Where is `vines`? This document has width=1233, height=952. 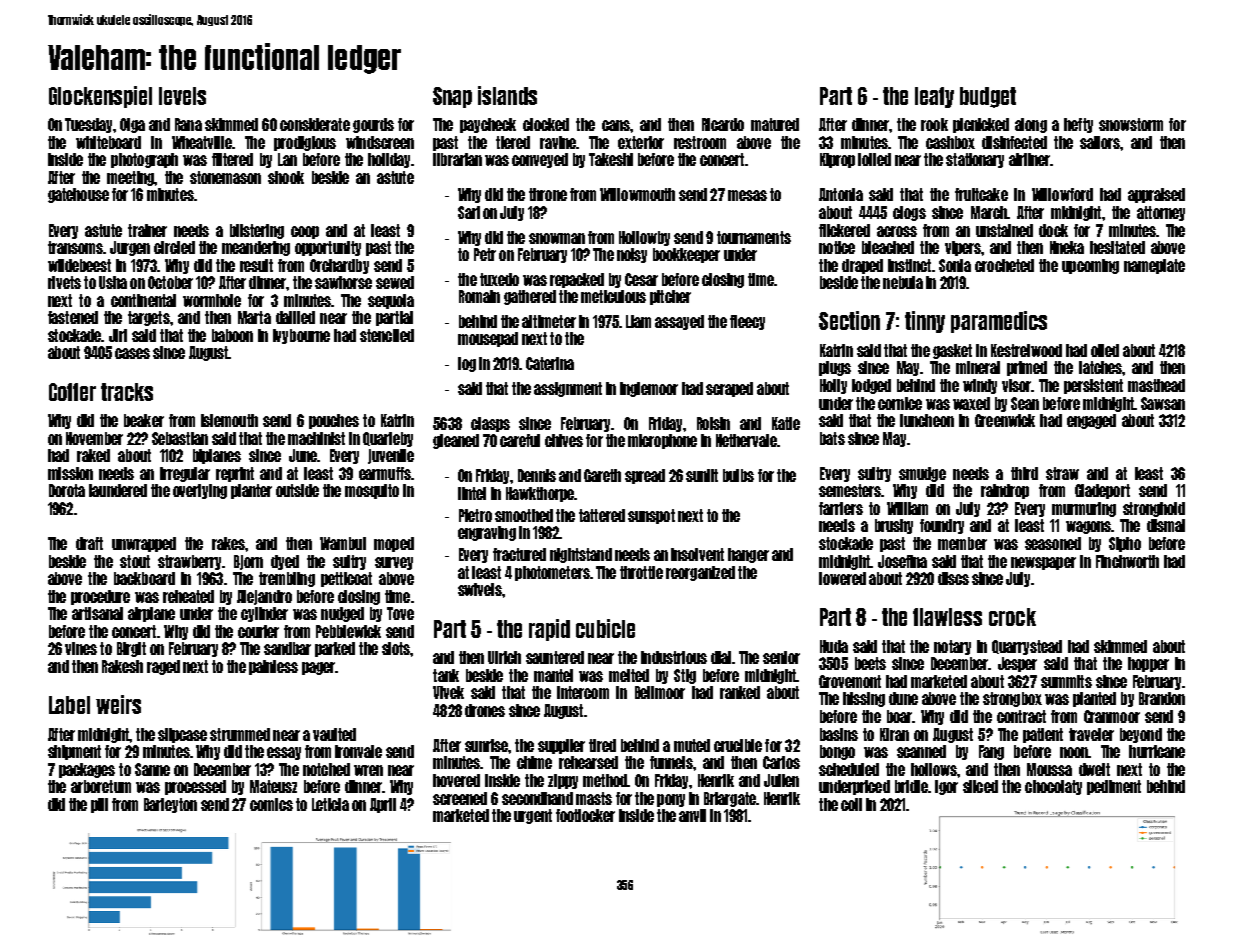
vines is located at coordinates (81, 648).
